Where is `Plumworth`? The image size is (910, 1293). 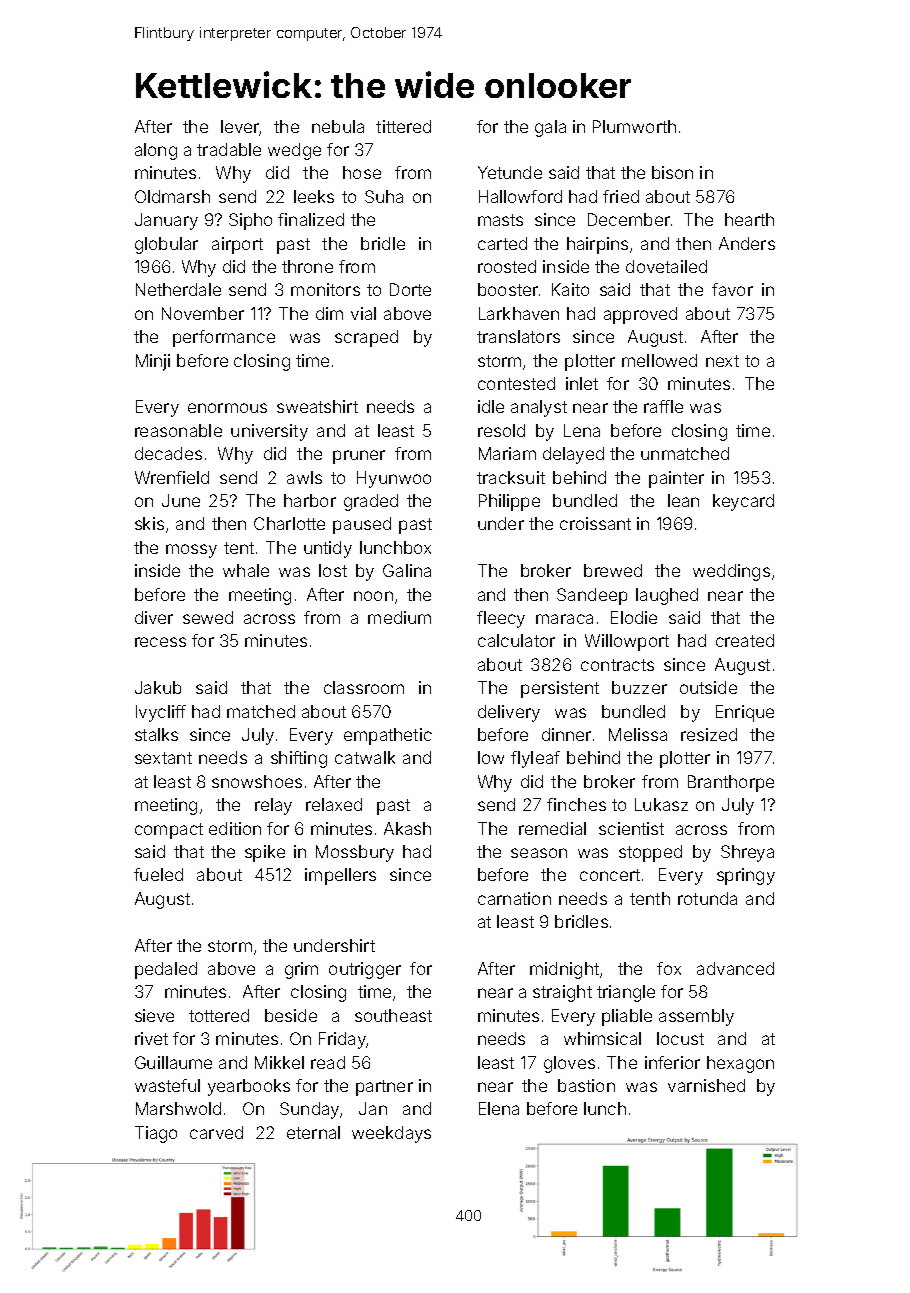
Plumworth is located at coordinates (634, 126).
